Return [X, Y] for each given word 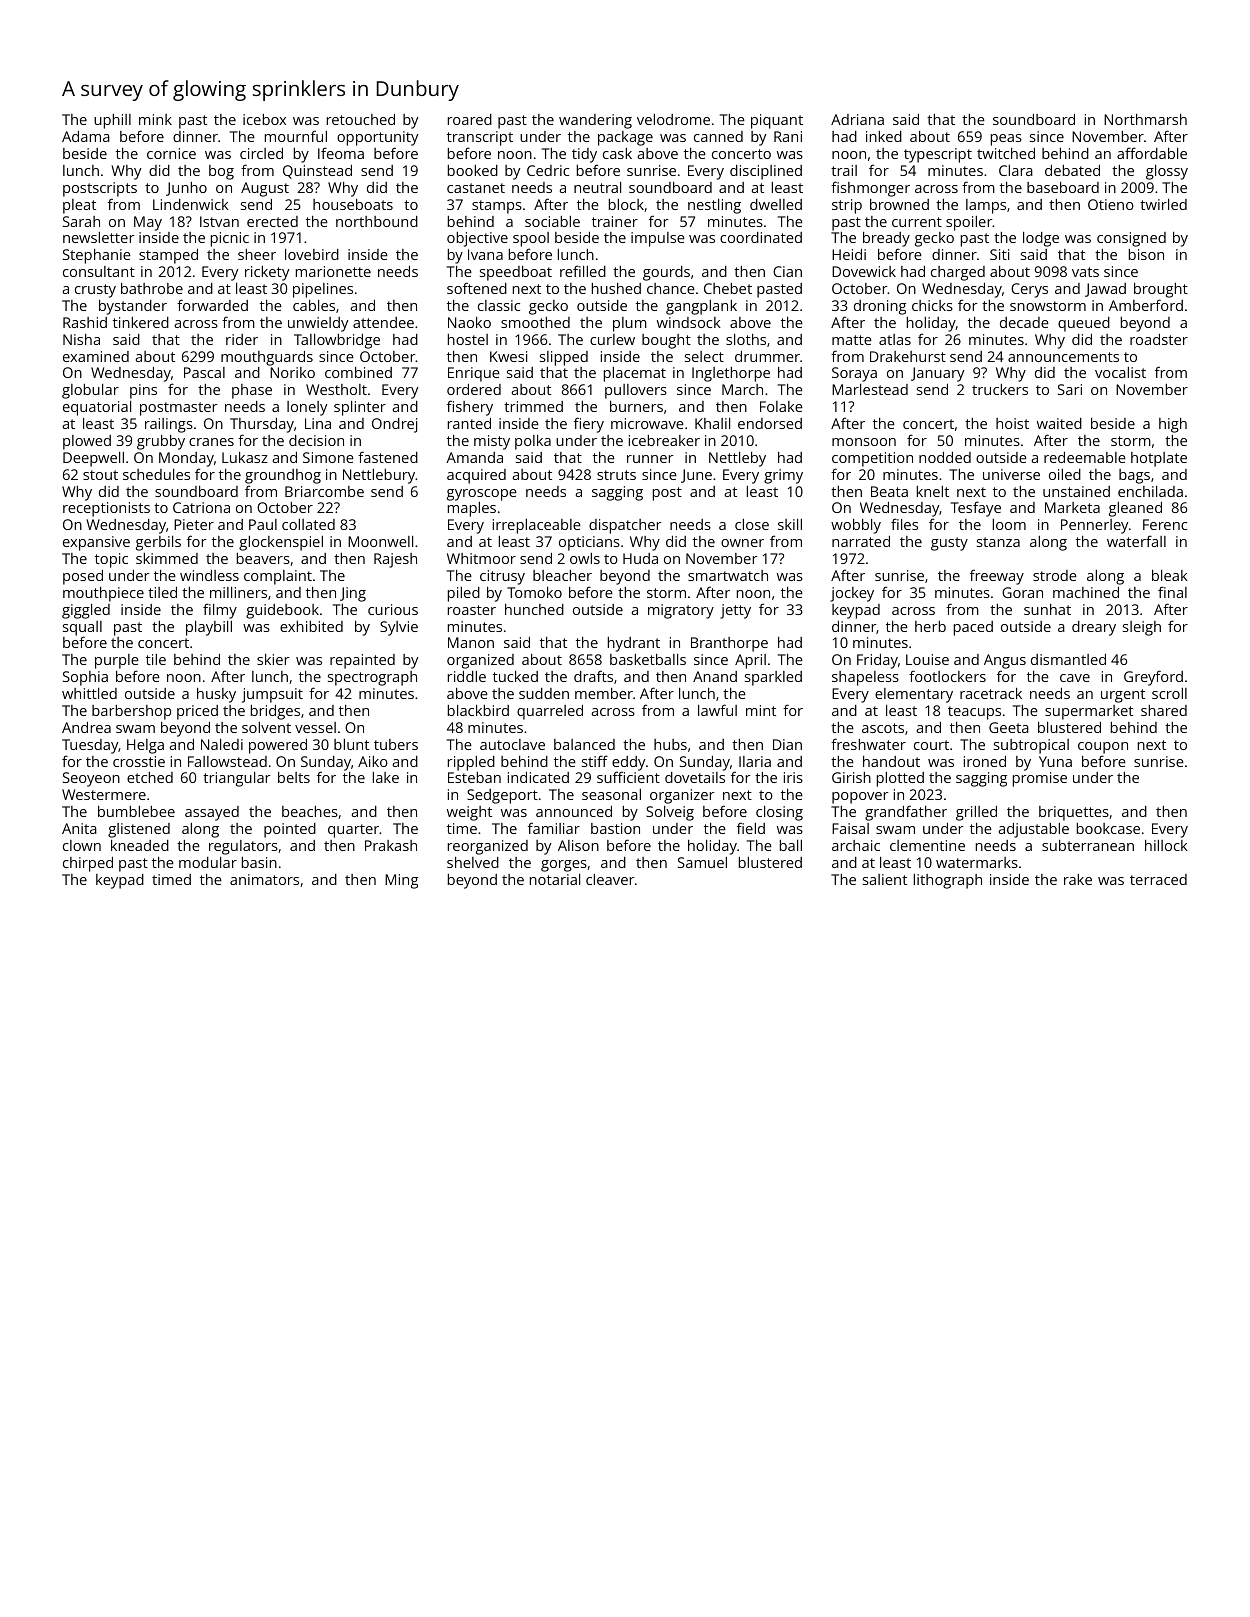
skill [790, 524]
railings [169, 425]
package [625, 138]
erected [272, 221]
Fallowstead [227, 761]
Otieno [1111, 204]
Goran [1022, 592]
